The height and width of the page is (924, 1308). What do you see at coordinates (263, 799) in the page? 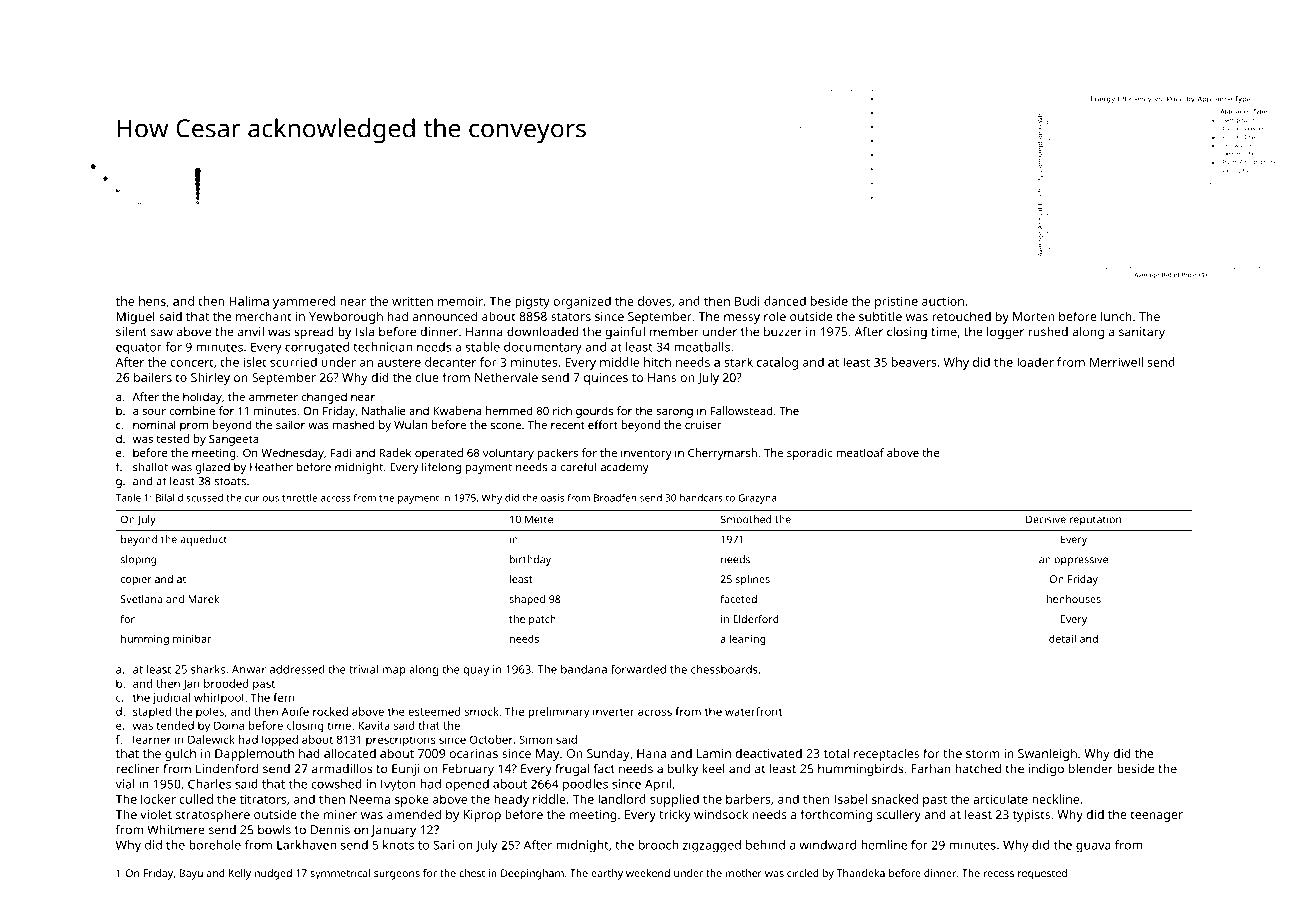
I see `titrators` at bounding box center [263, 799].
